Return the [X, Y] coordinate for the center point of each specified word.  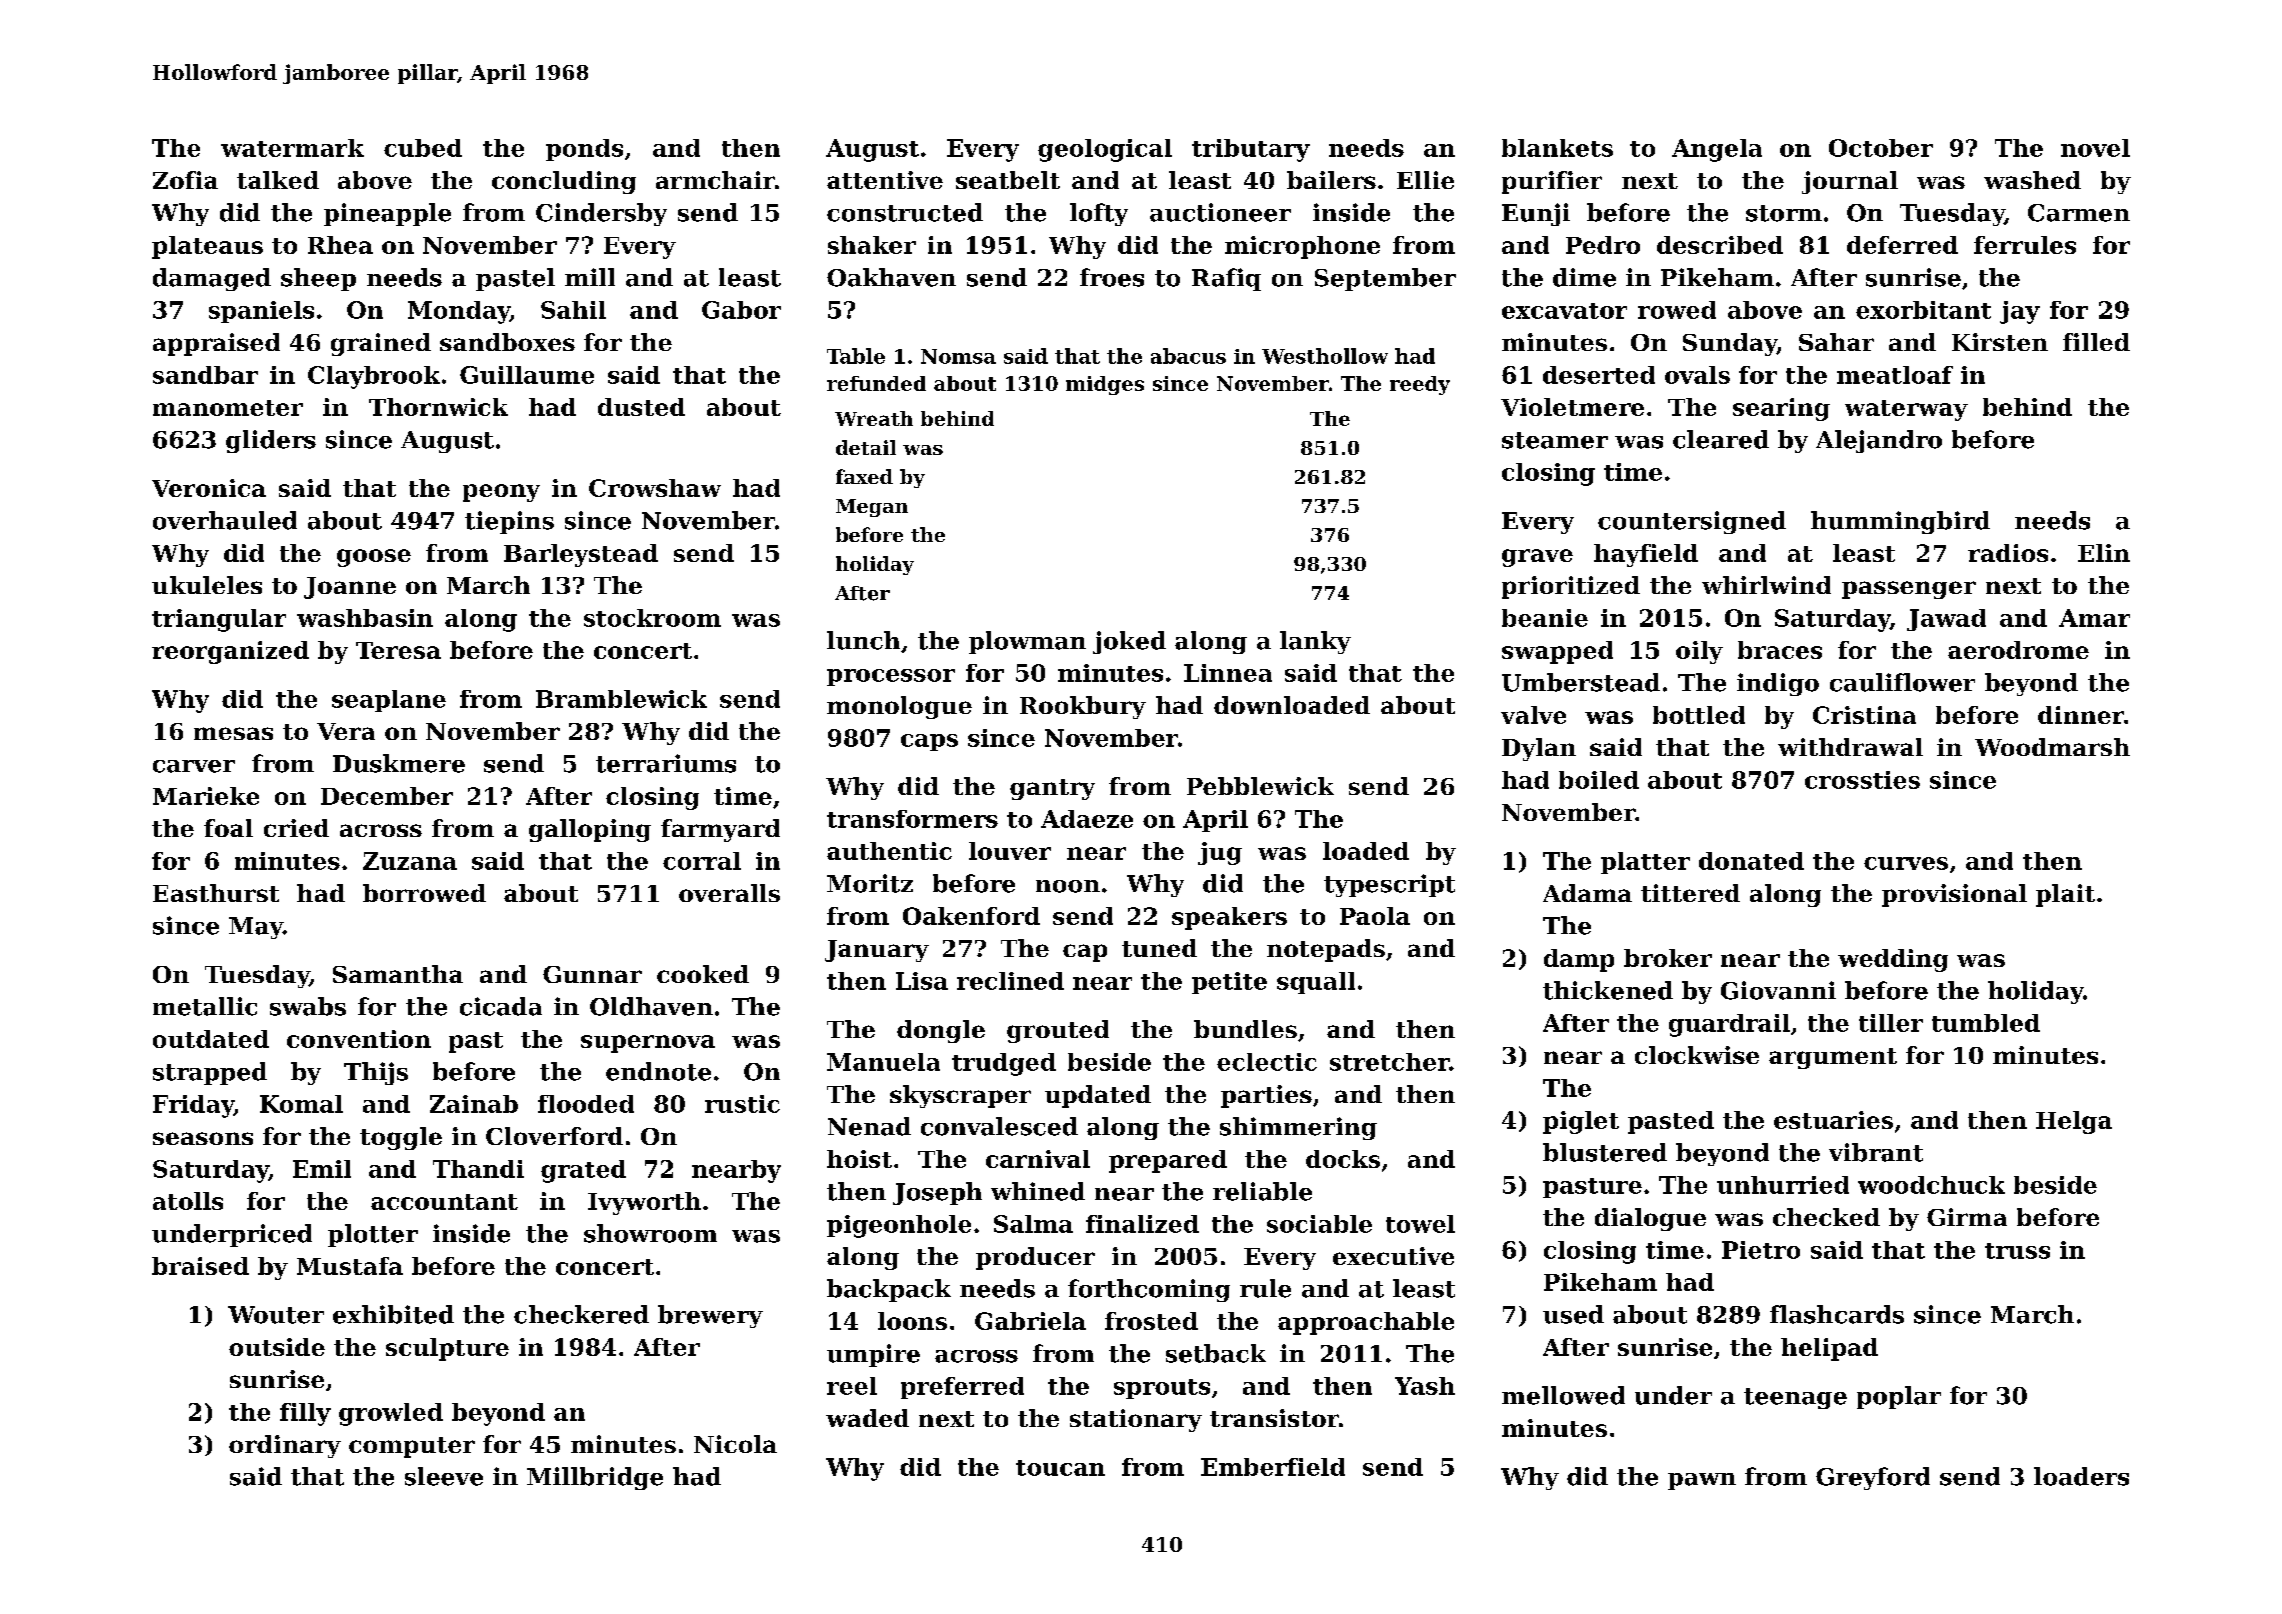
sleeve [444, 1476]
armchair [715, 180]
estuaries [1833, 1120]
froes [1112, 277]
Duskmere [399, 763]
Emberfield [1273, 1467]
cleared [1721, 439]
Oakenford [971, 916]
